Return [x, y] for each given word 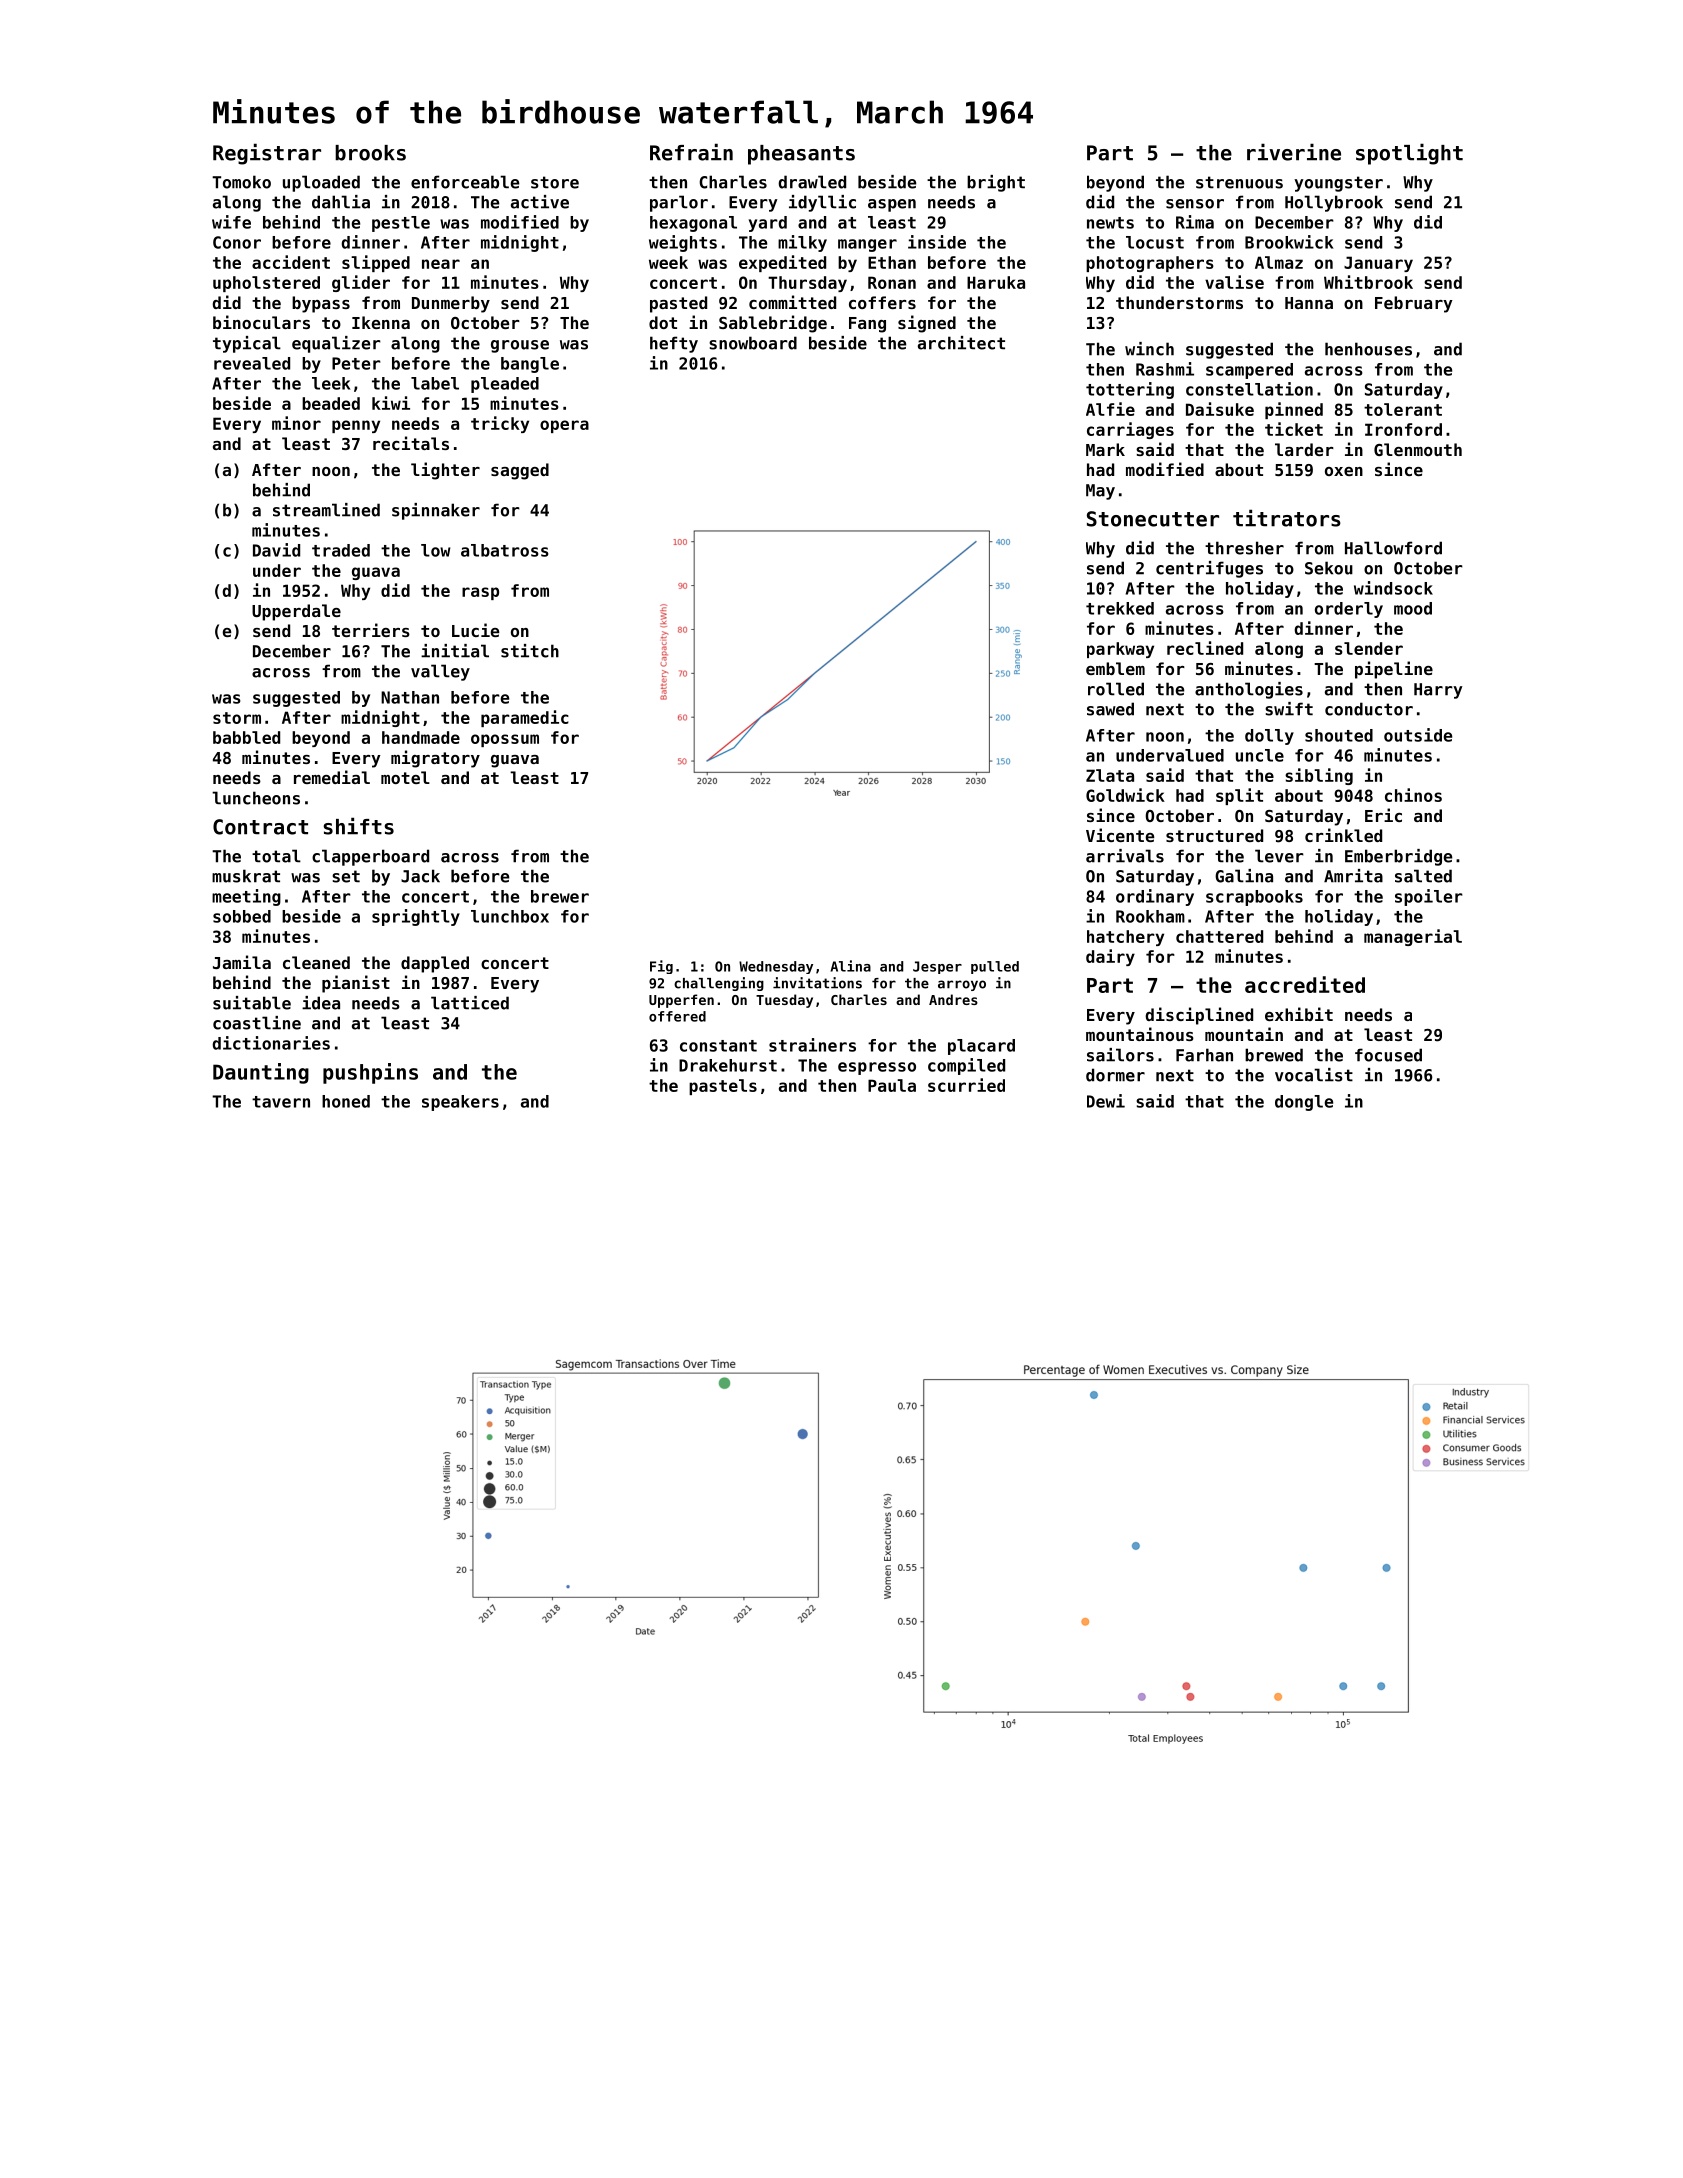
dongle [1304, 1103]
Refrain [691, 152]
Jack [420, 876]
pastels [723, 1087]
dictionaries [271, 1043]
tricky [500, 424]
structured [1214, 835]
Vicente [1120, 835]
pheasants [801, 155]
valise [1234, 282]
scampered [1249, 371]
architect [961, 343]
